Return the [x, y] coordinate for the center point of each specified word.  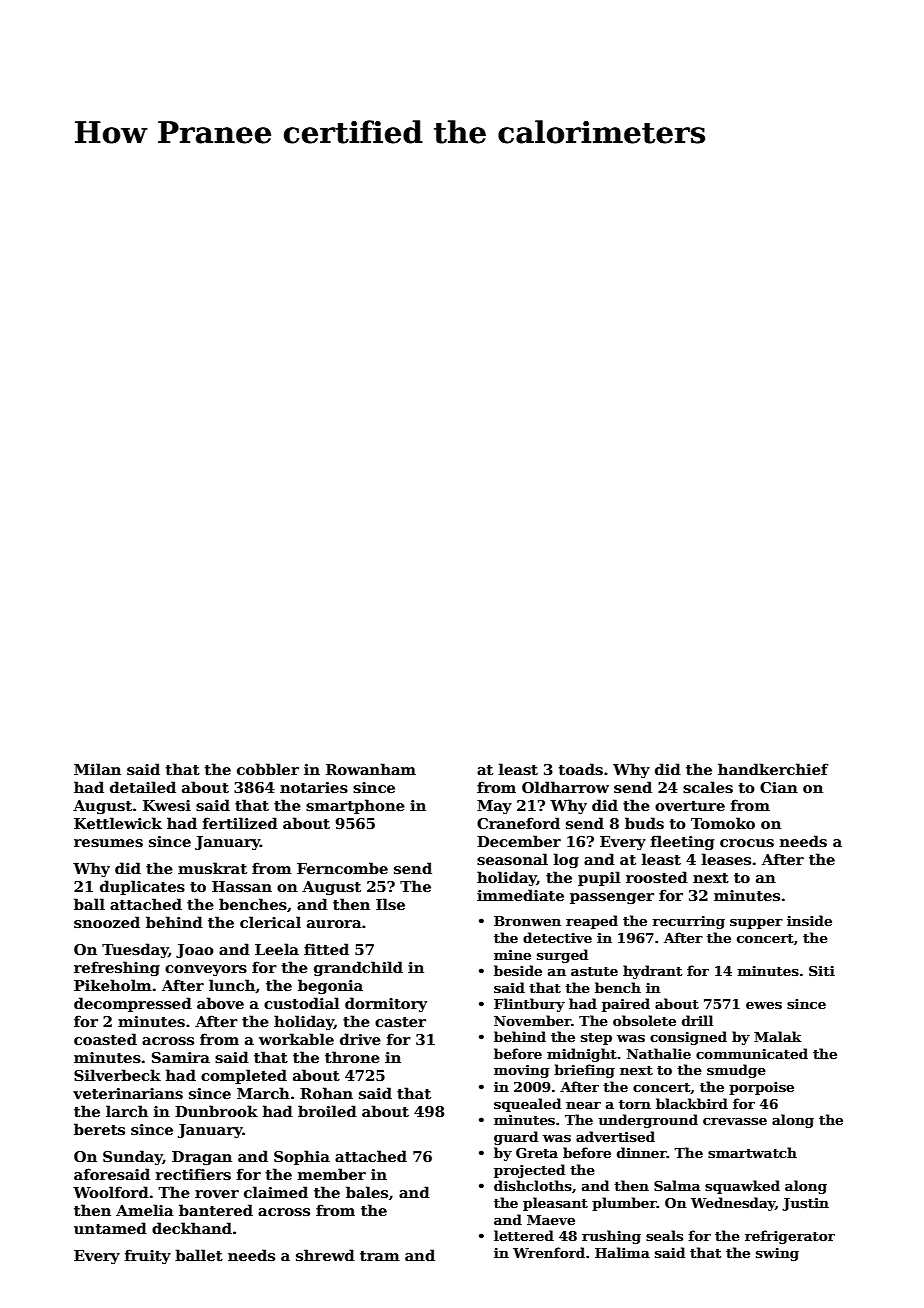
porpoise [761, 1088]
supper [756, 924]
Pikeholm [113, 985]
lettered [524, 1235]
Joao [195, 951]
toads [581, 769]
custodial [302, 1003]
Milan [97, 769]
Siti [822, 971]
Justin [805, 1204]
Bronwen [527, 921]
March [263, 1093]
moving [521, 1071]
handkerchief [773, 769]
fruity [148, 1256]
